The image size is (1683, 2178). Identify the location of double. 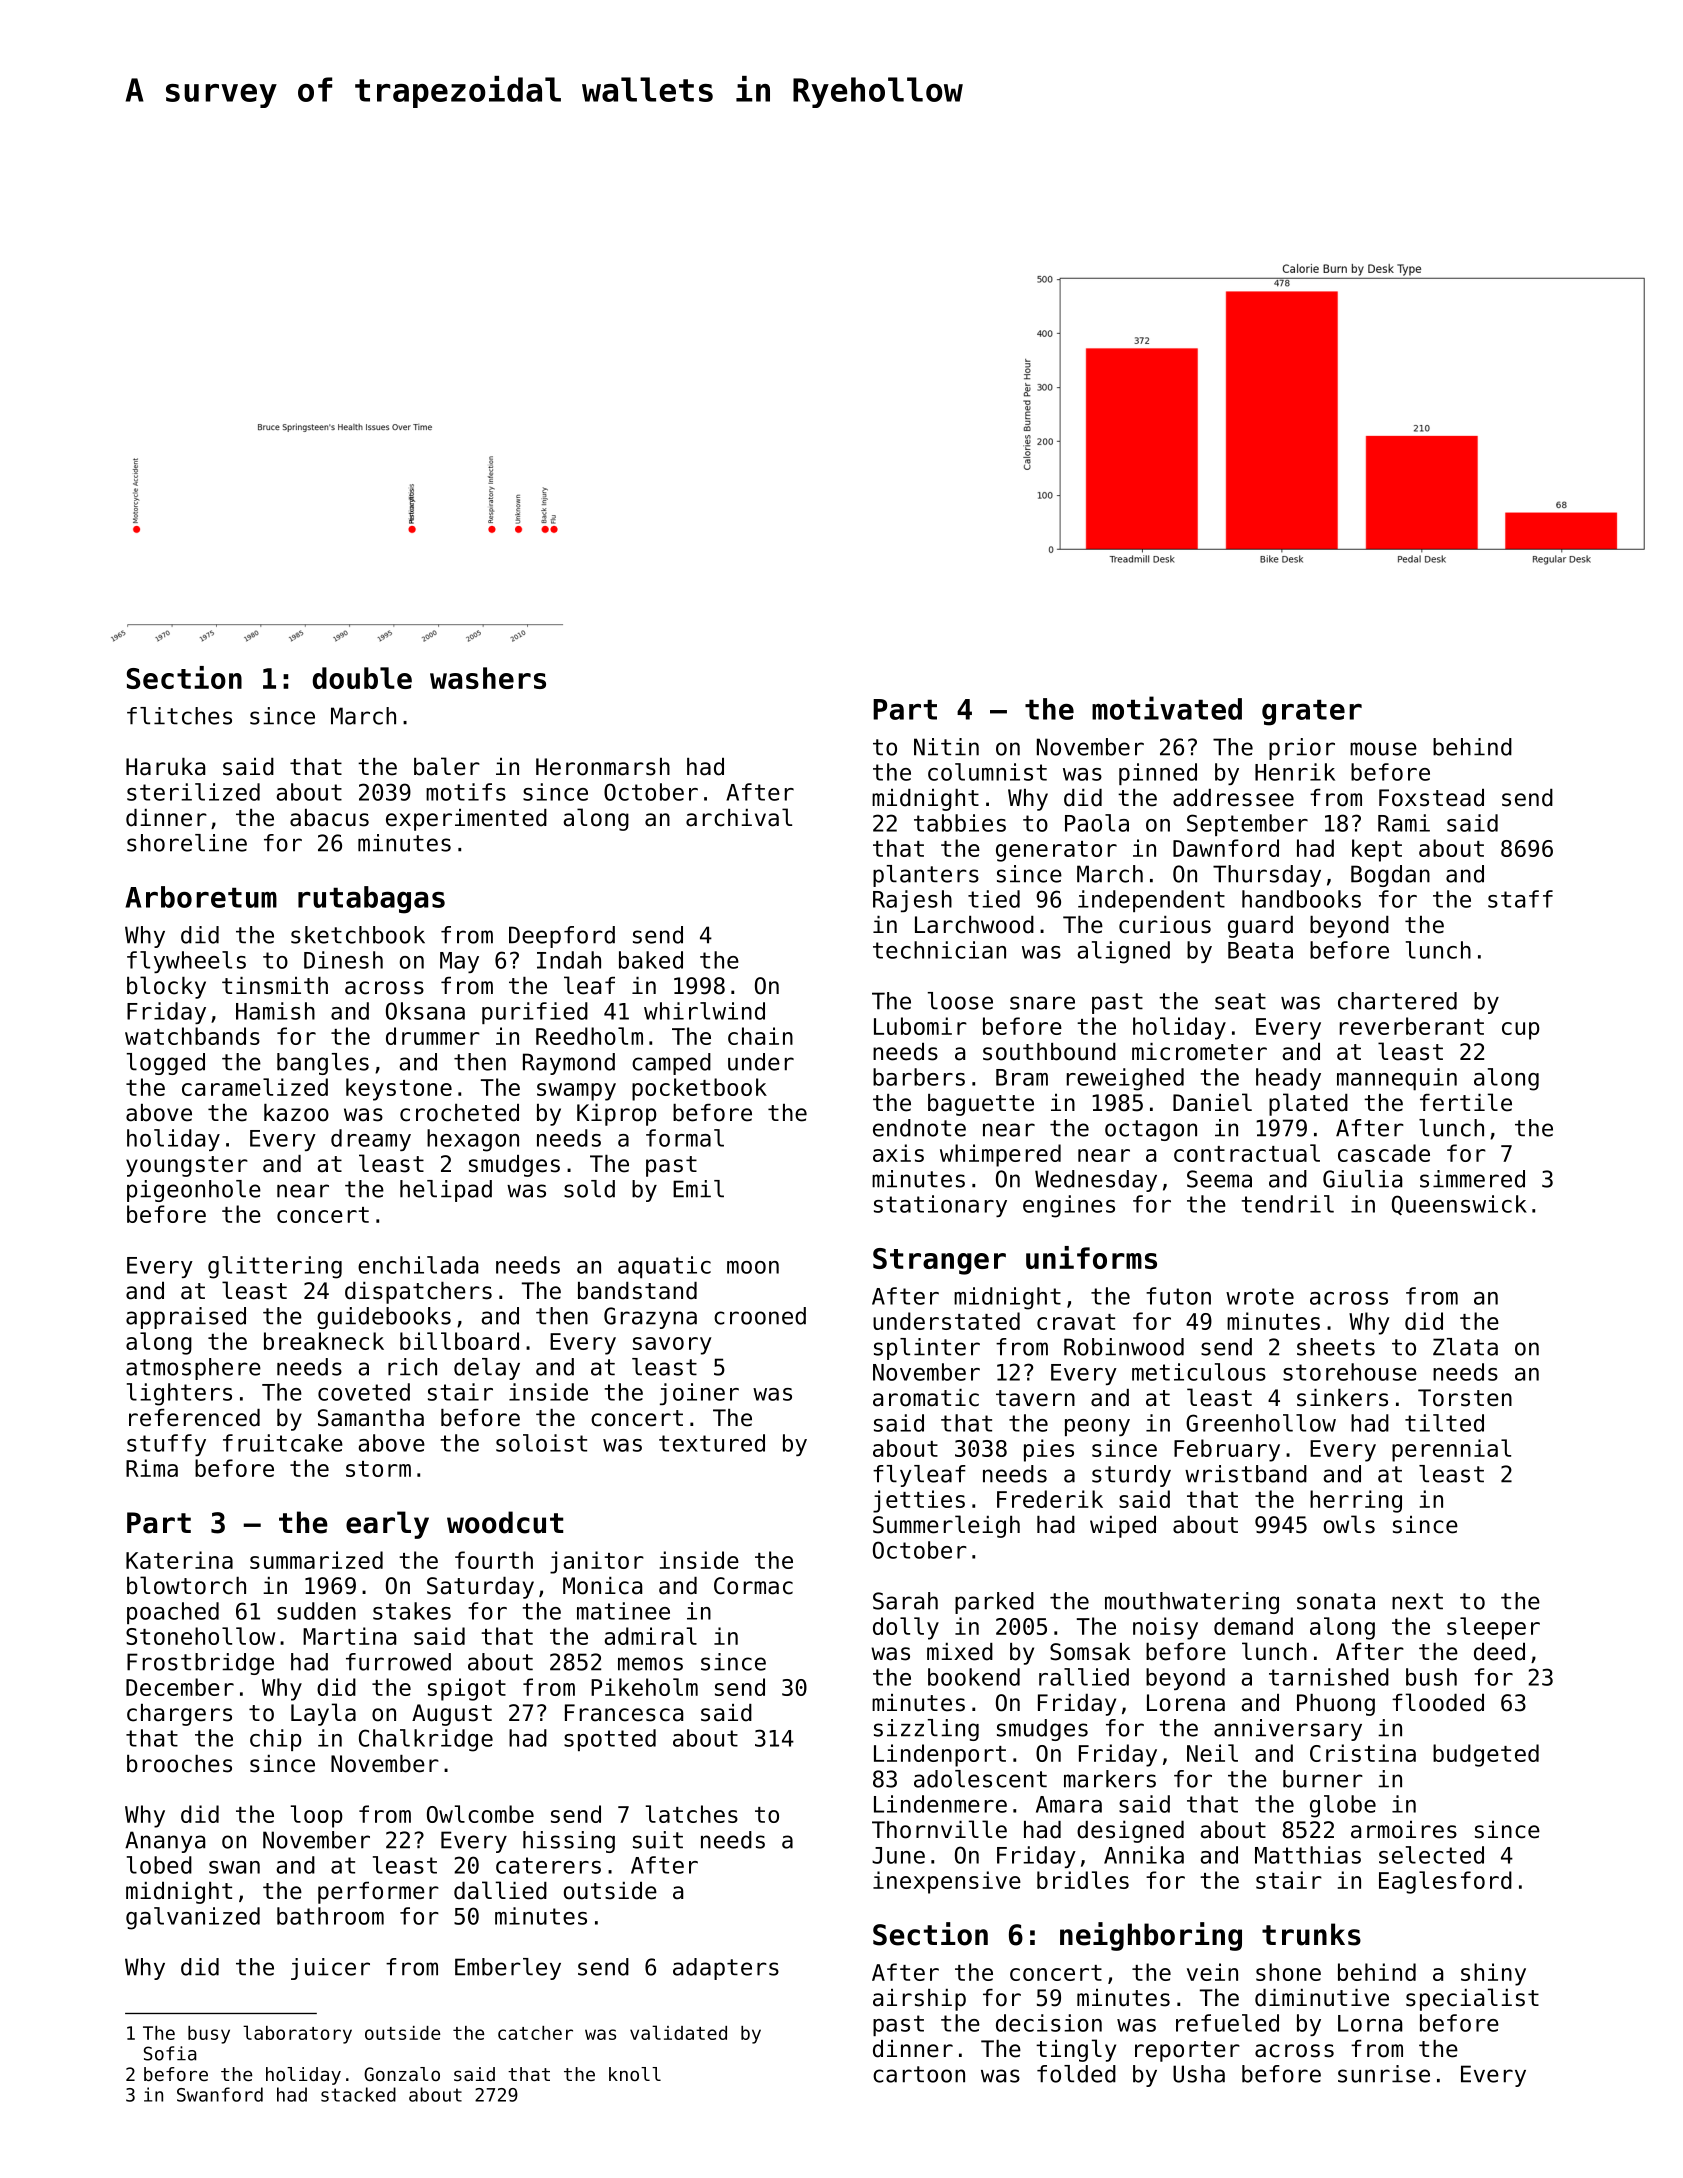
(362, 678).
